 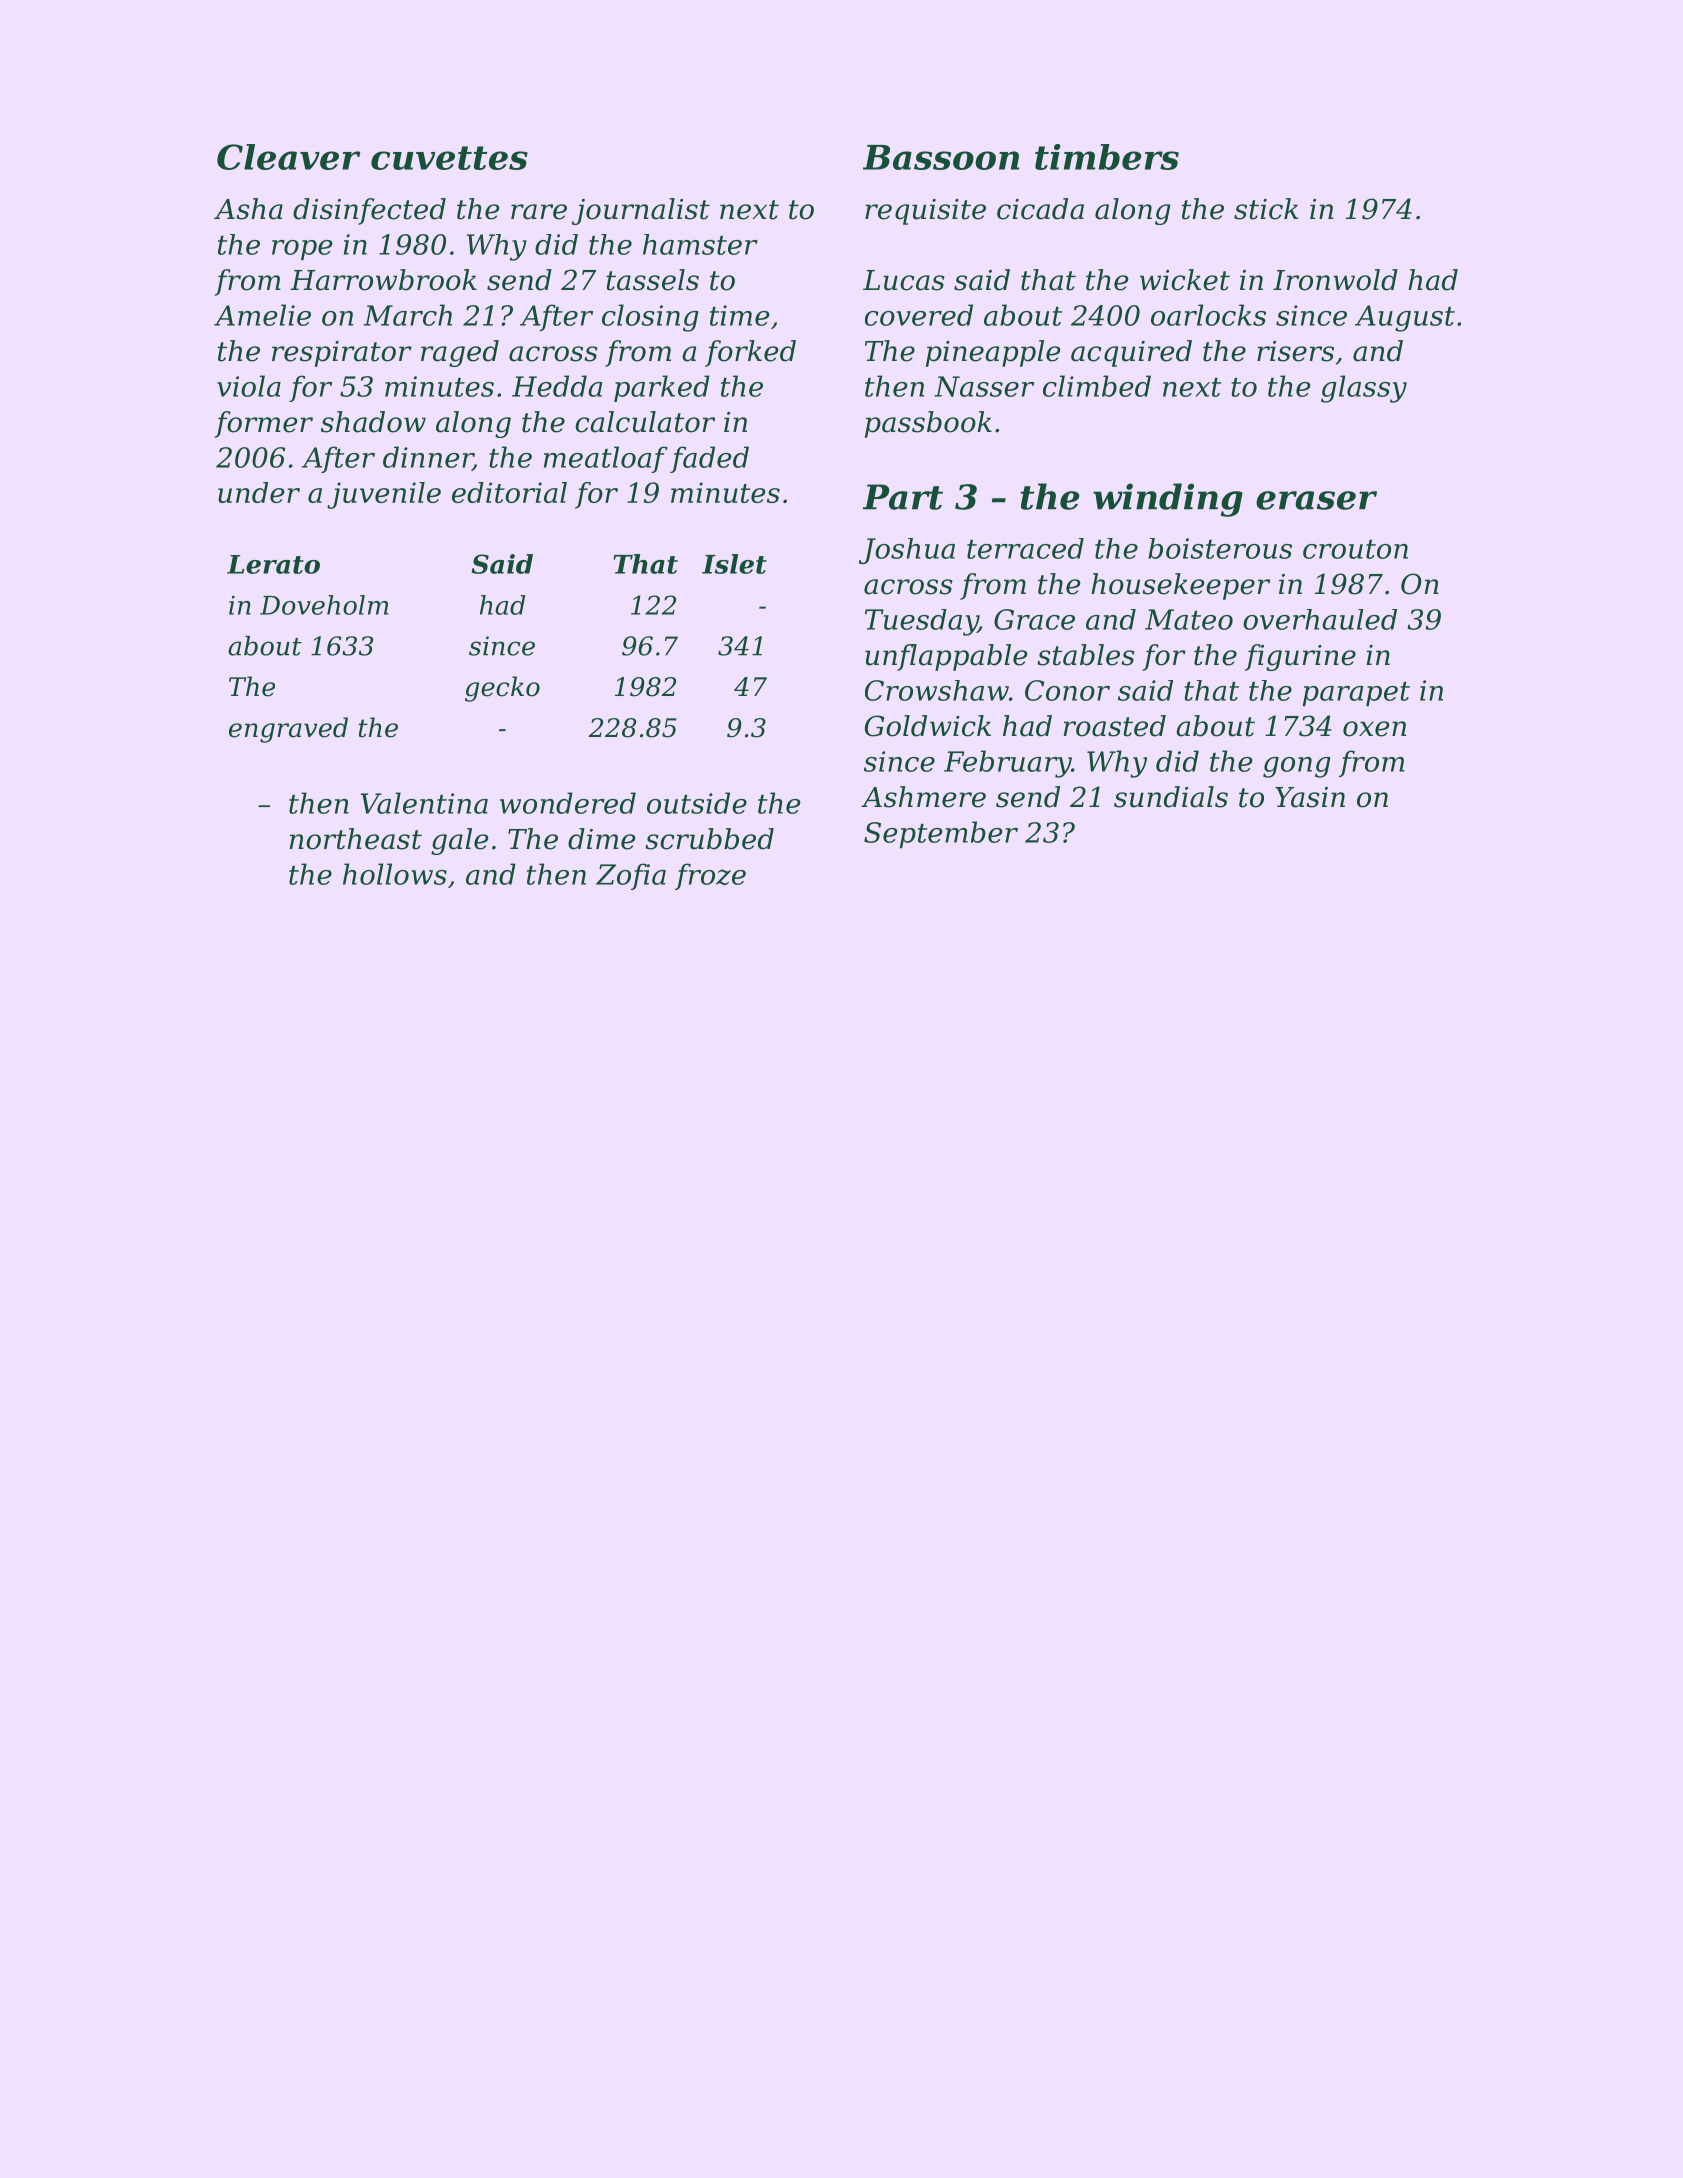 I want to click on Lucas, so click(x=903, y=280).
